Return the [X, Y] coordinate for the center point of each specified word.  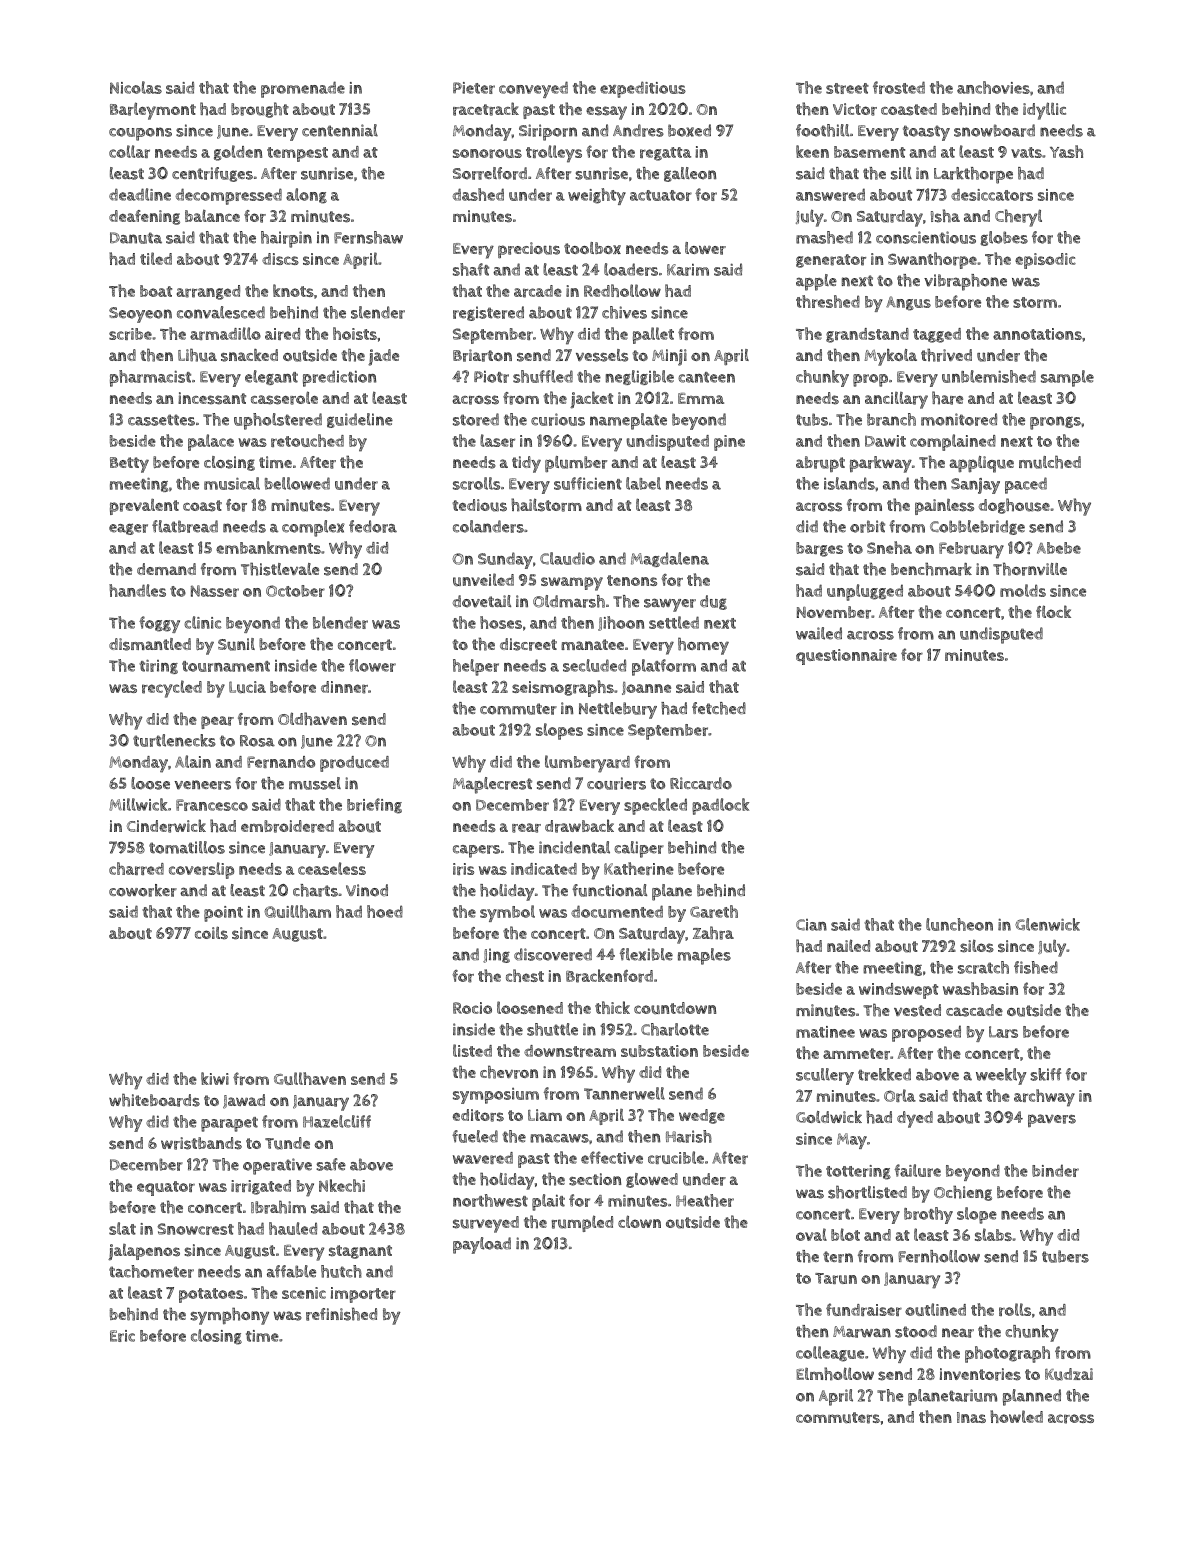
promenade [303, 89]
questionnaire [846, 657]
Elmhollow [835, 1373]
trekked [884, 1074]
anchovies [993, 87]
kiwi [215, 1078]
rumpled [582, 1223]
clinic [202, 622]
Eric [122, 1336]
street [847, 88]
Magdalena [670, 559]
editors [478, 1115]
